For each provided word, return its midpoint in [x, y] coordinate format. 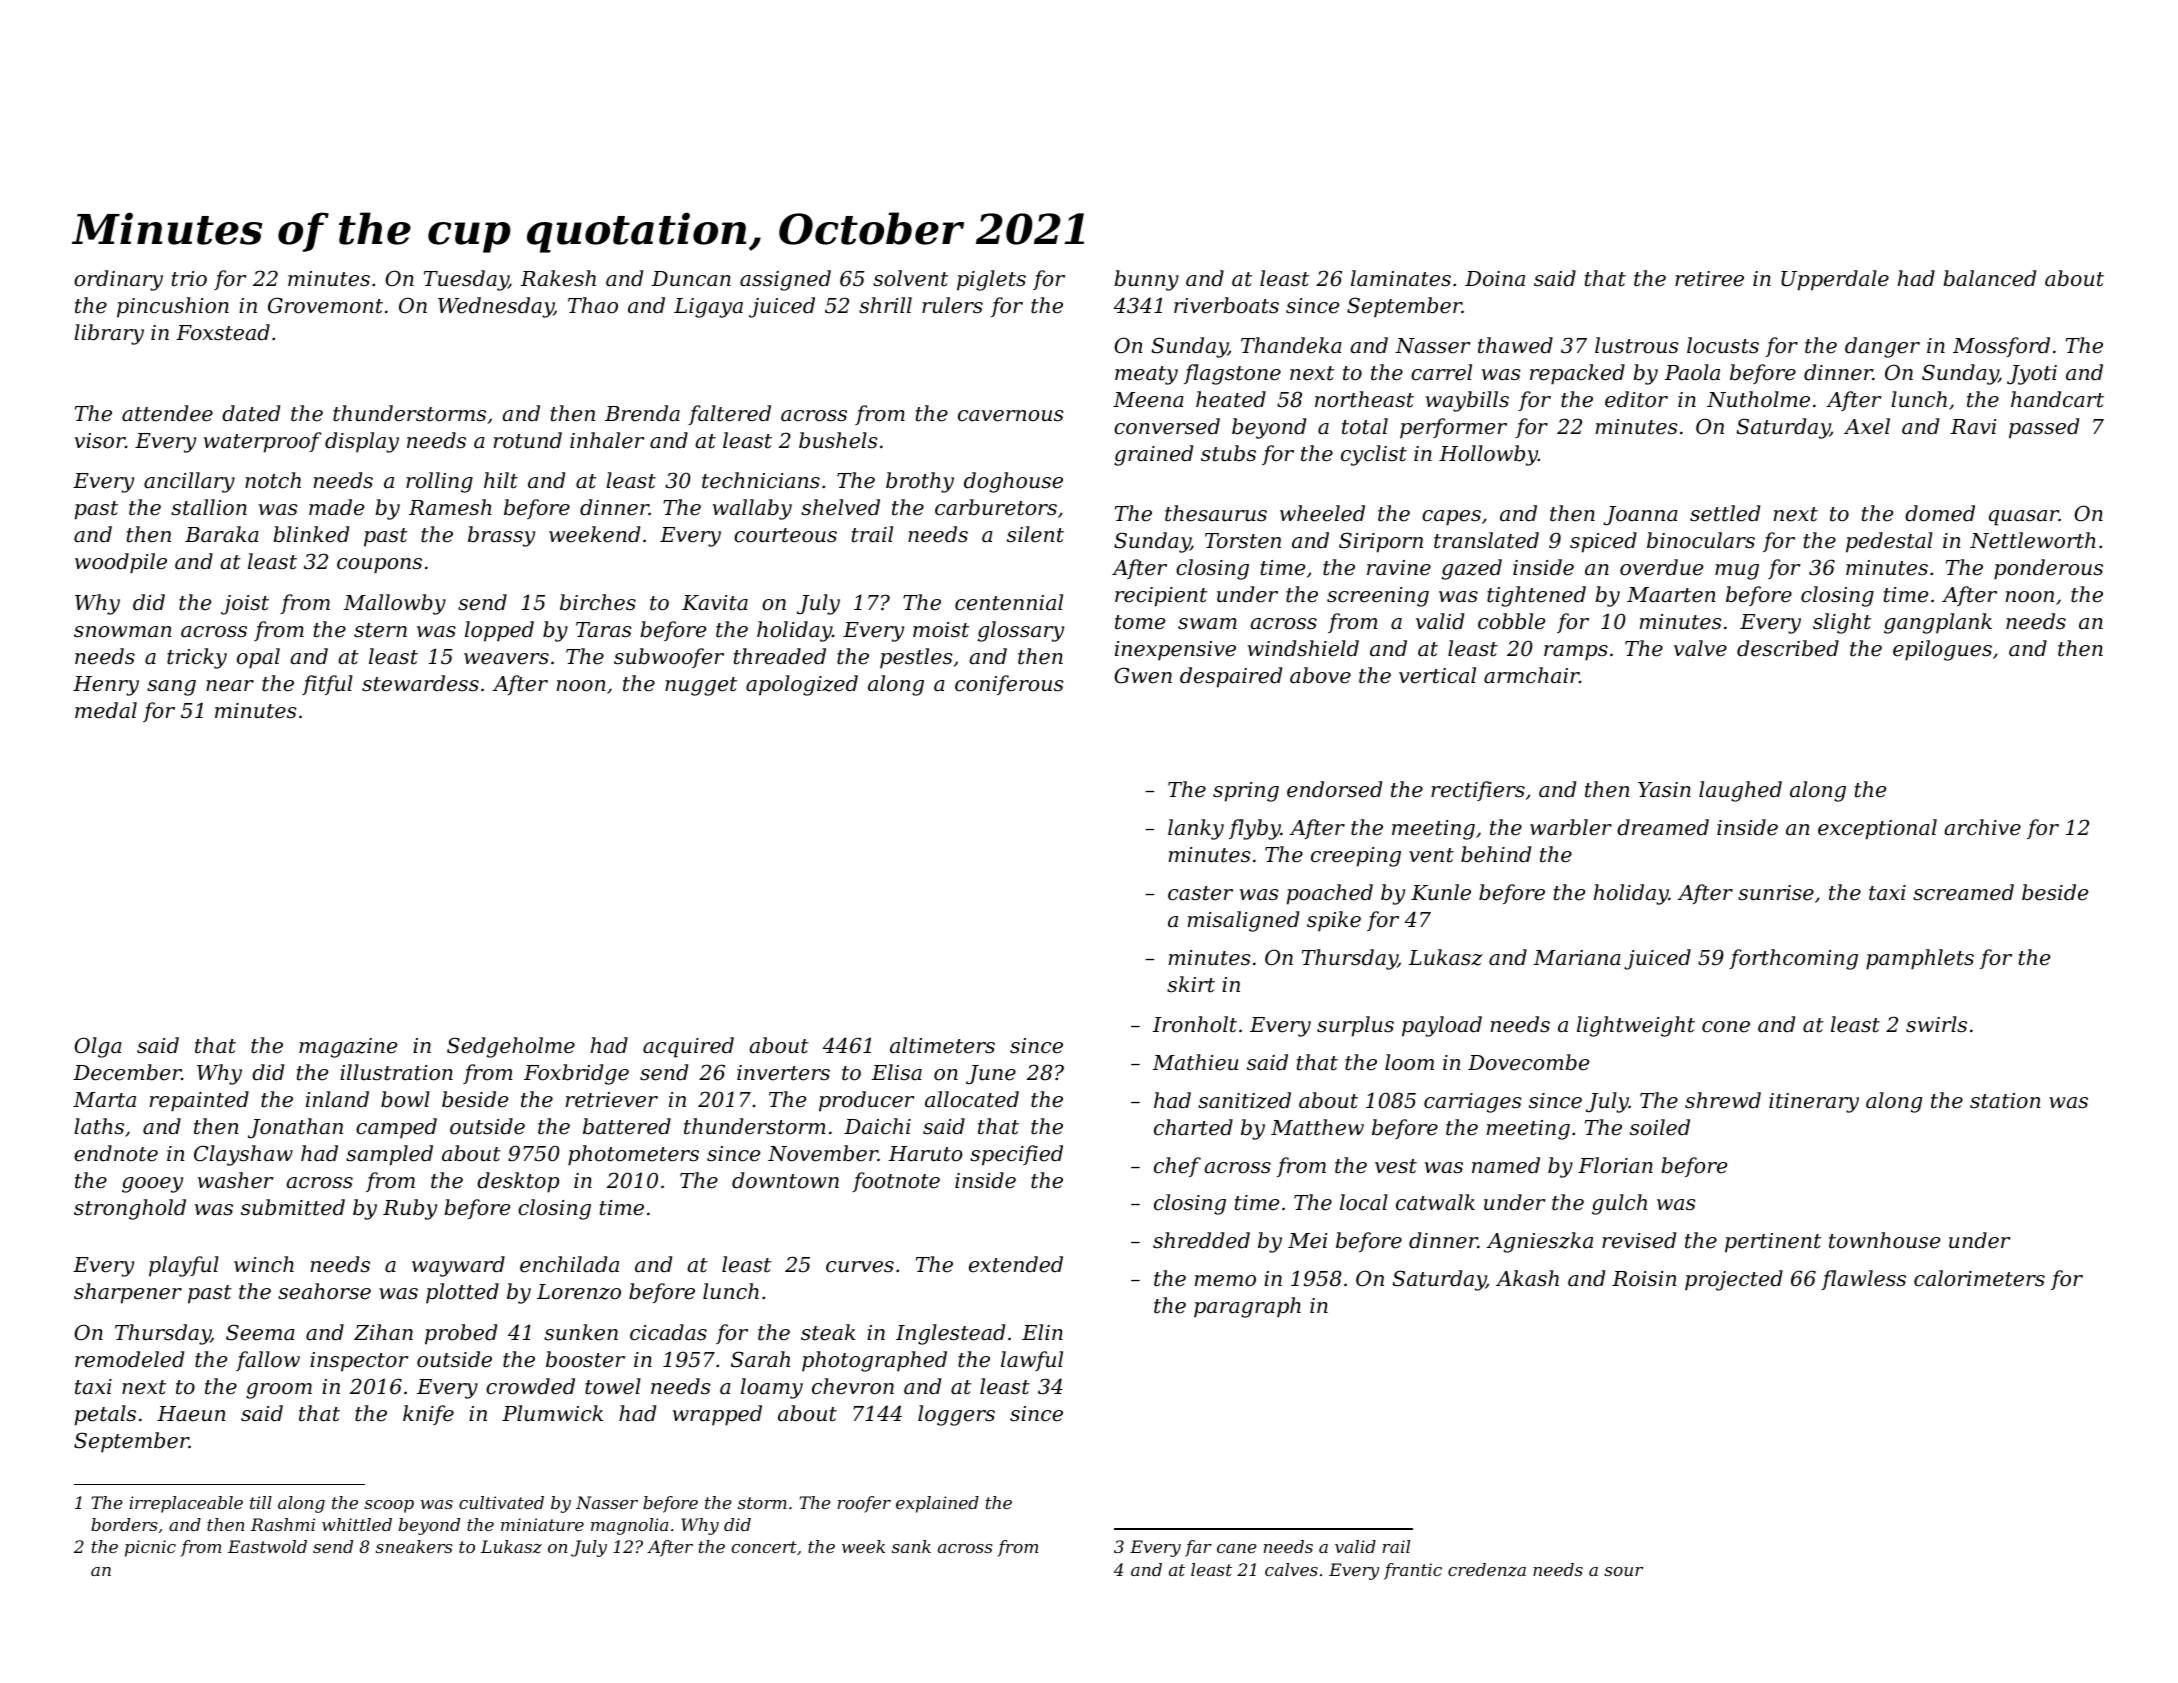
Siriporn [1381, 542]
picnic [150, 1548]
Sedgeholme [511, 1047]
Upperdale [1835, 280]
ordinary [118, 280]
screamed [1963, 892]
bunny [1146, 280]
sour [1623, 1571]
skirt [1191, 984]
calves [1291, 1569]
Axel [1867, 426]
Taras [604, 630]
